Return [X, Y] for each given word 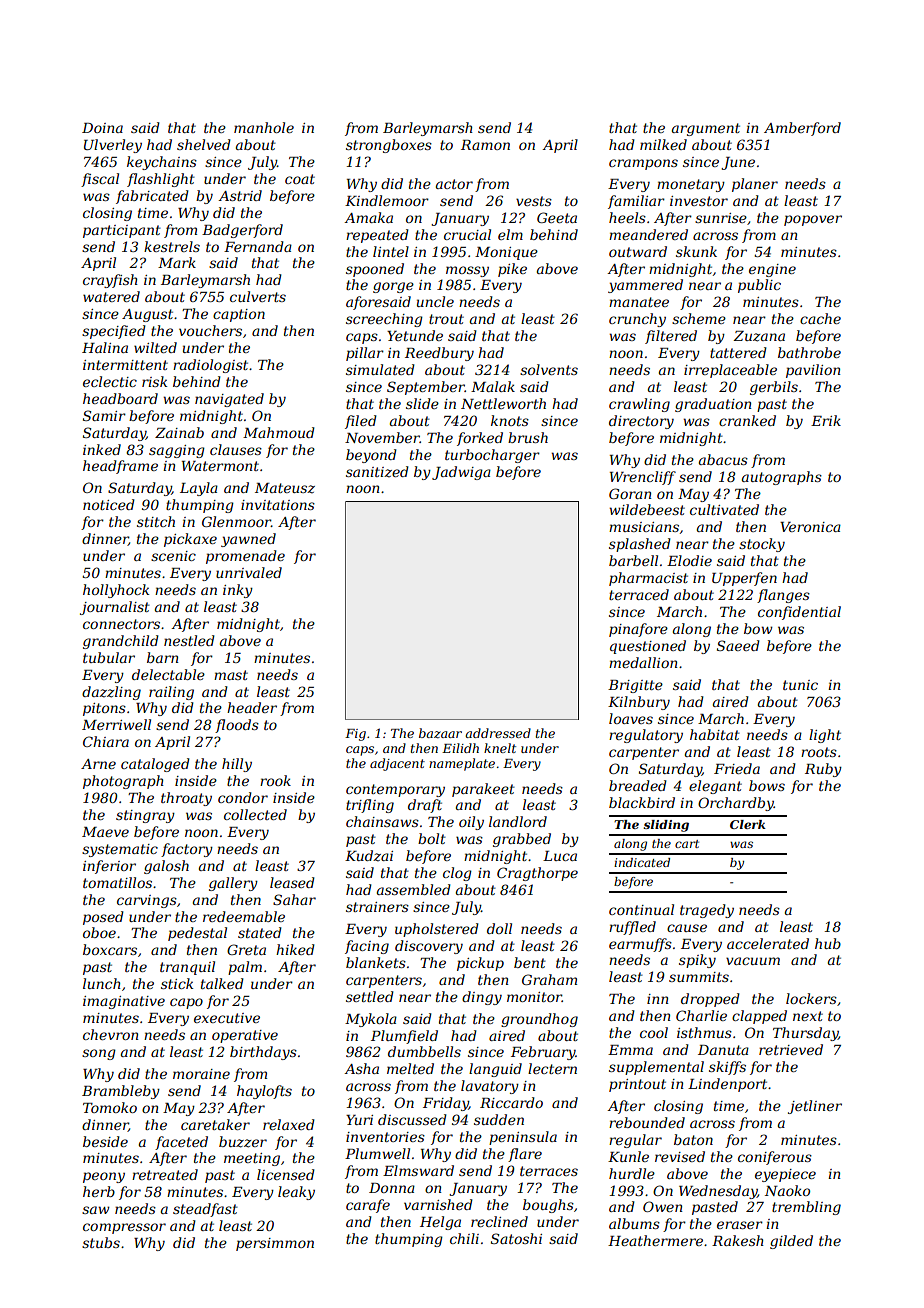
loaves [631, 718]
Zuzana [759, 336]
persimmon [275, 1244]
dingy [482, 998]
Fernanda [258, 246]
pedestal [197, 934]
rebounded [647, 1122]
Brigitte [635, 686]
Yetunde [415, 335]
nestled [189, 640]
